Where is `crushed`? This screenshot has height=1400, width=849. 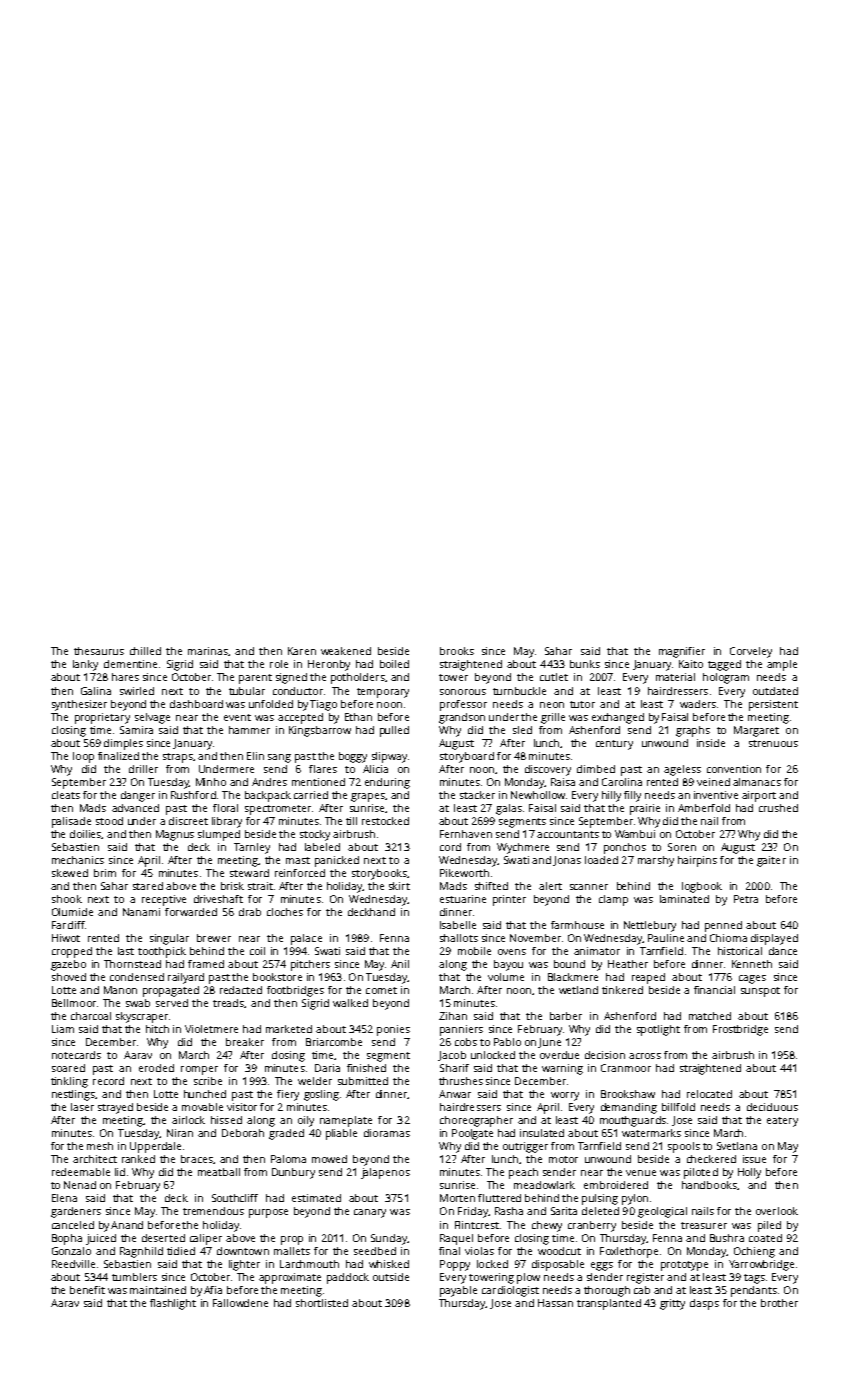
crushed is located at coordinates (778, 808).
